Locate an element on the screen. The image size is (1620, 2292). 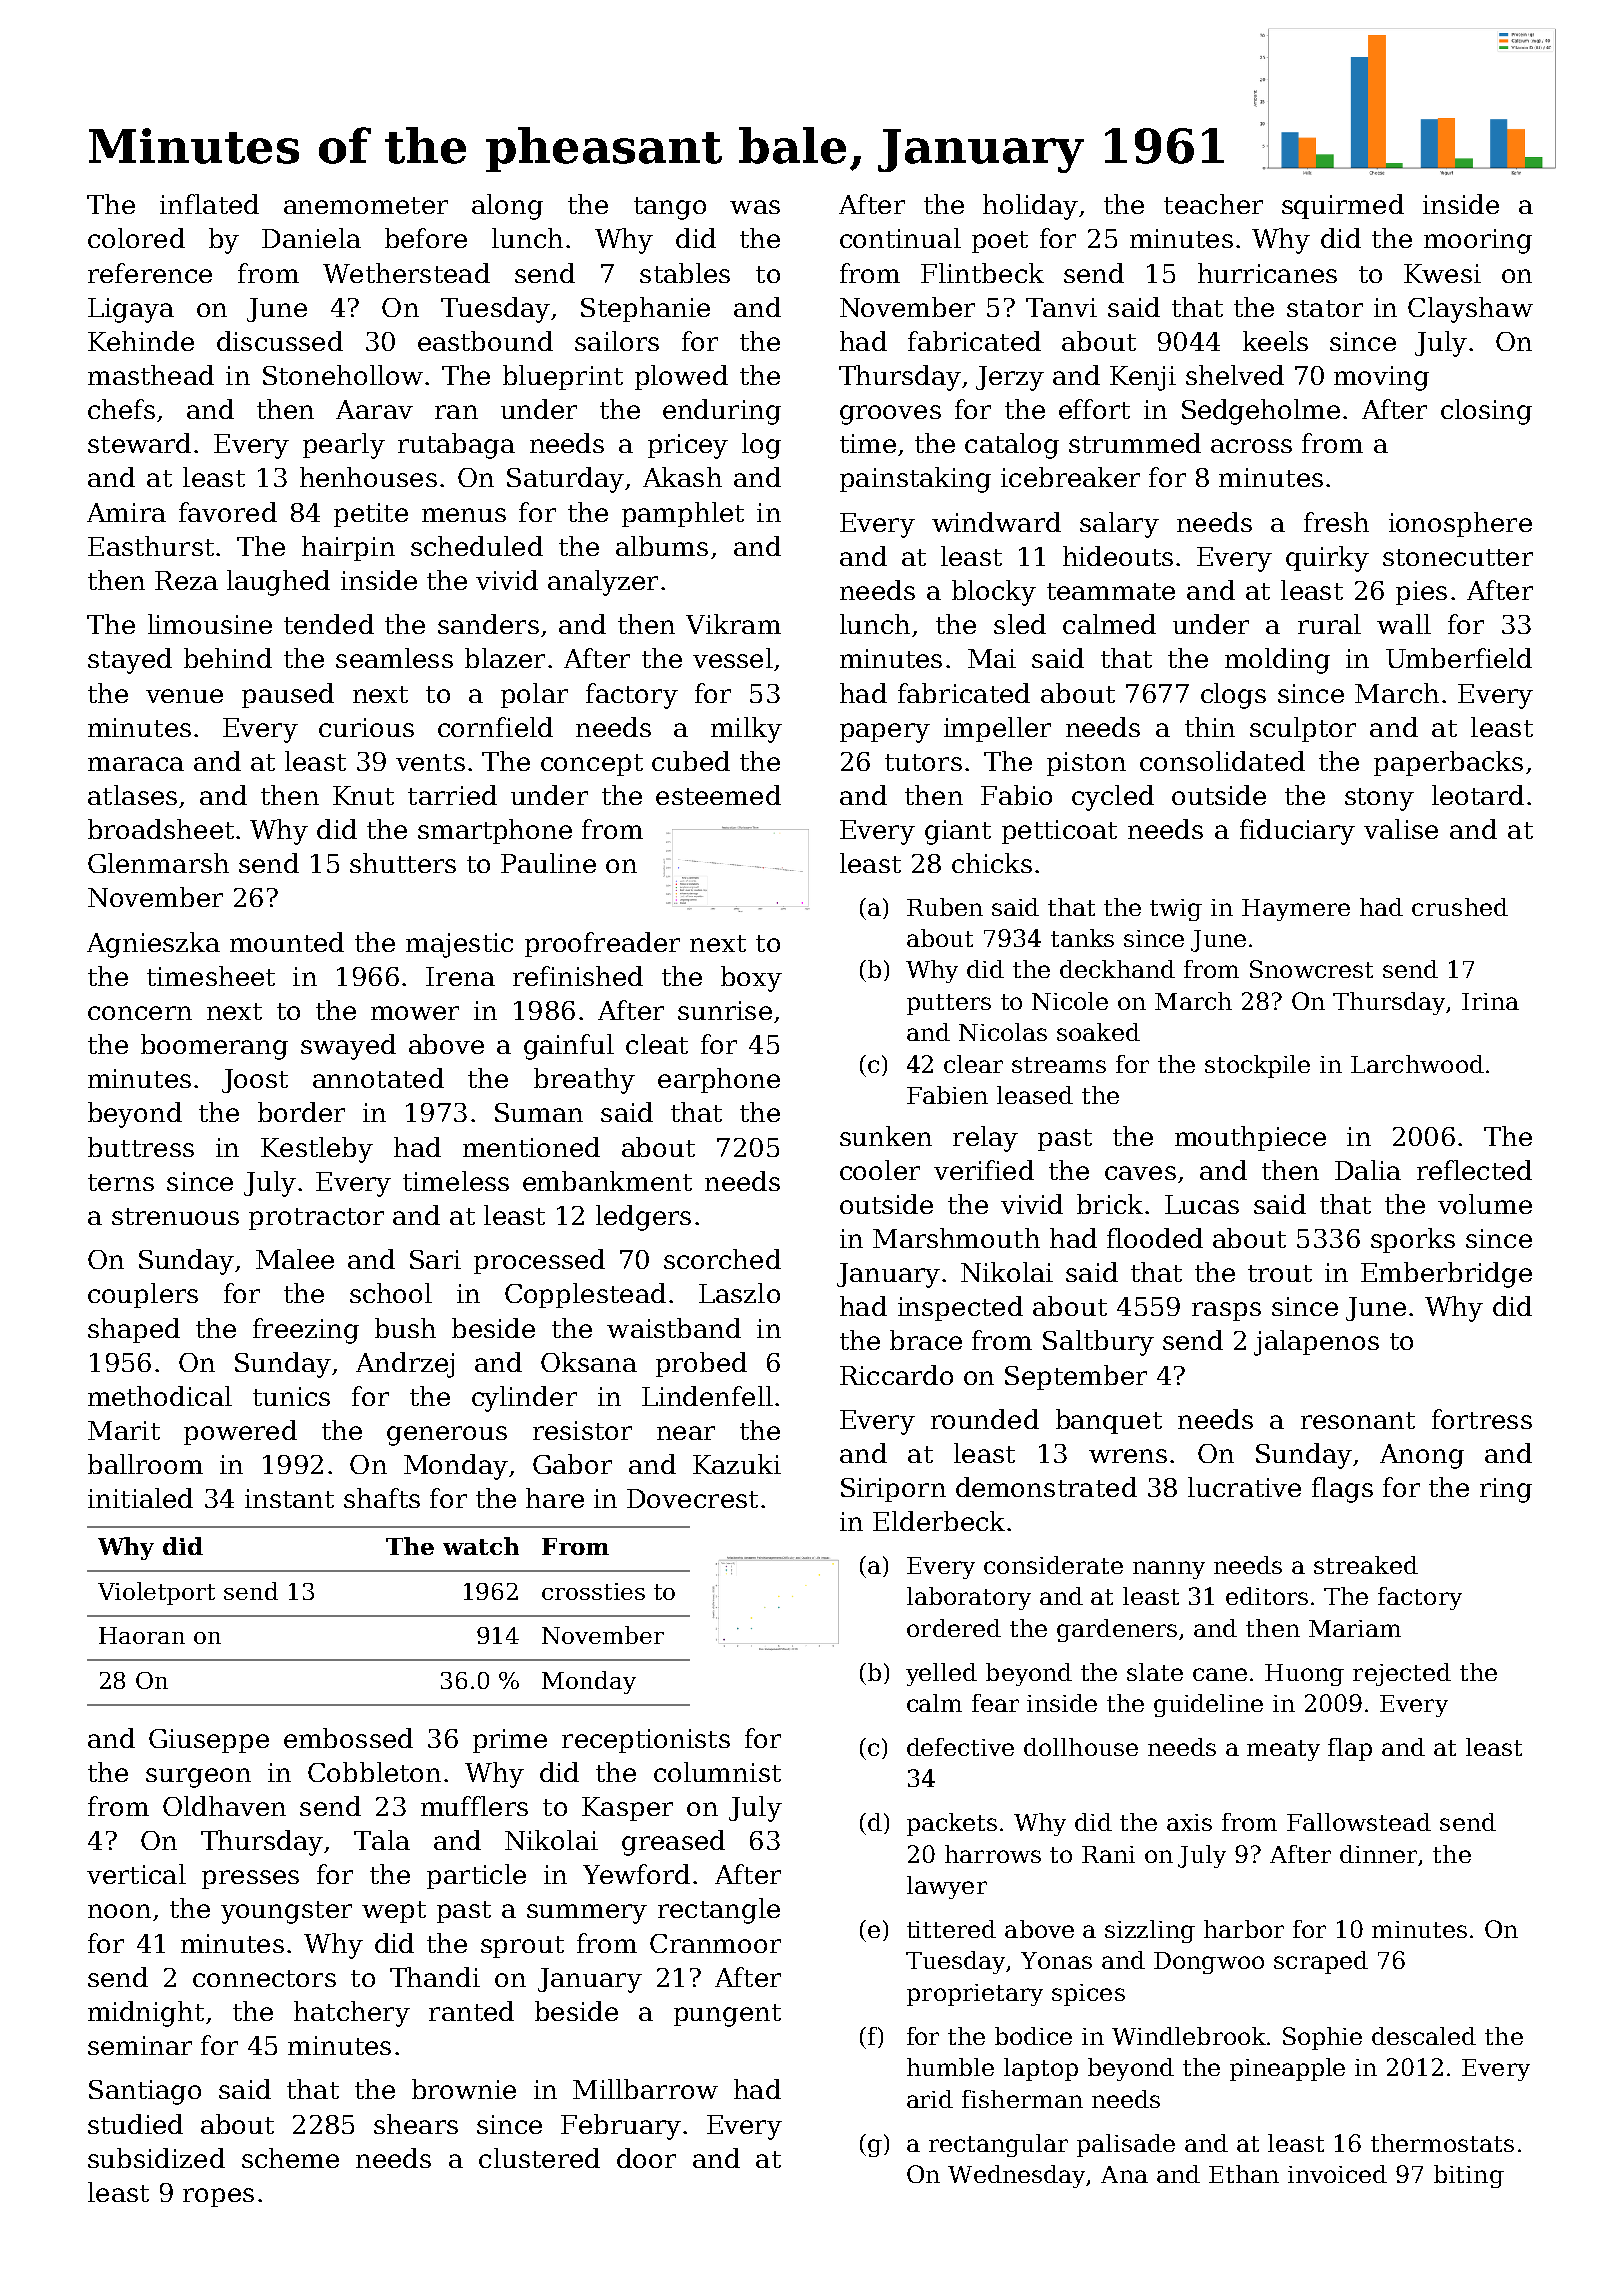
ionosphere is located at coordinates (1460, 524).
